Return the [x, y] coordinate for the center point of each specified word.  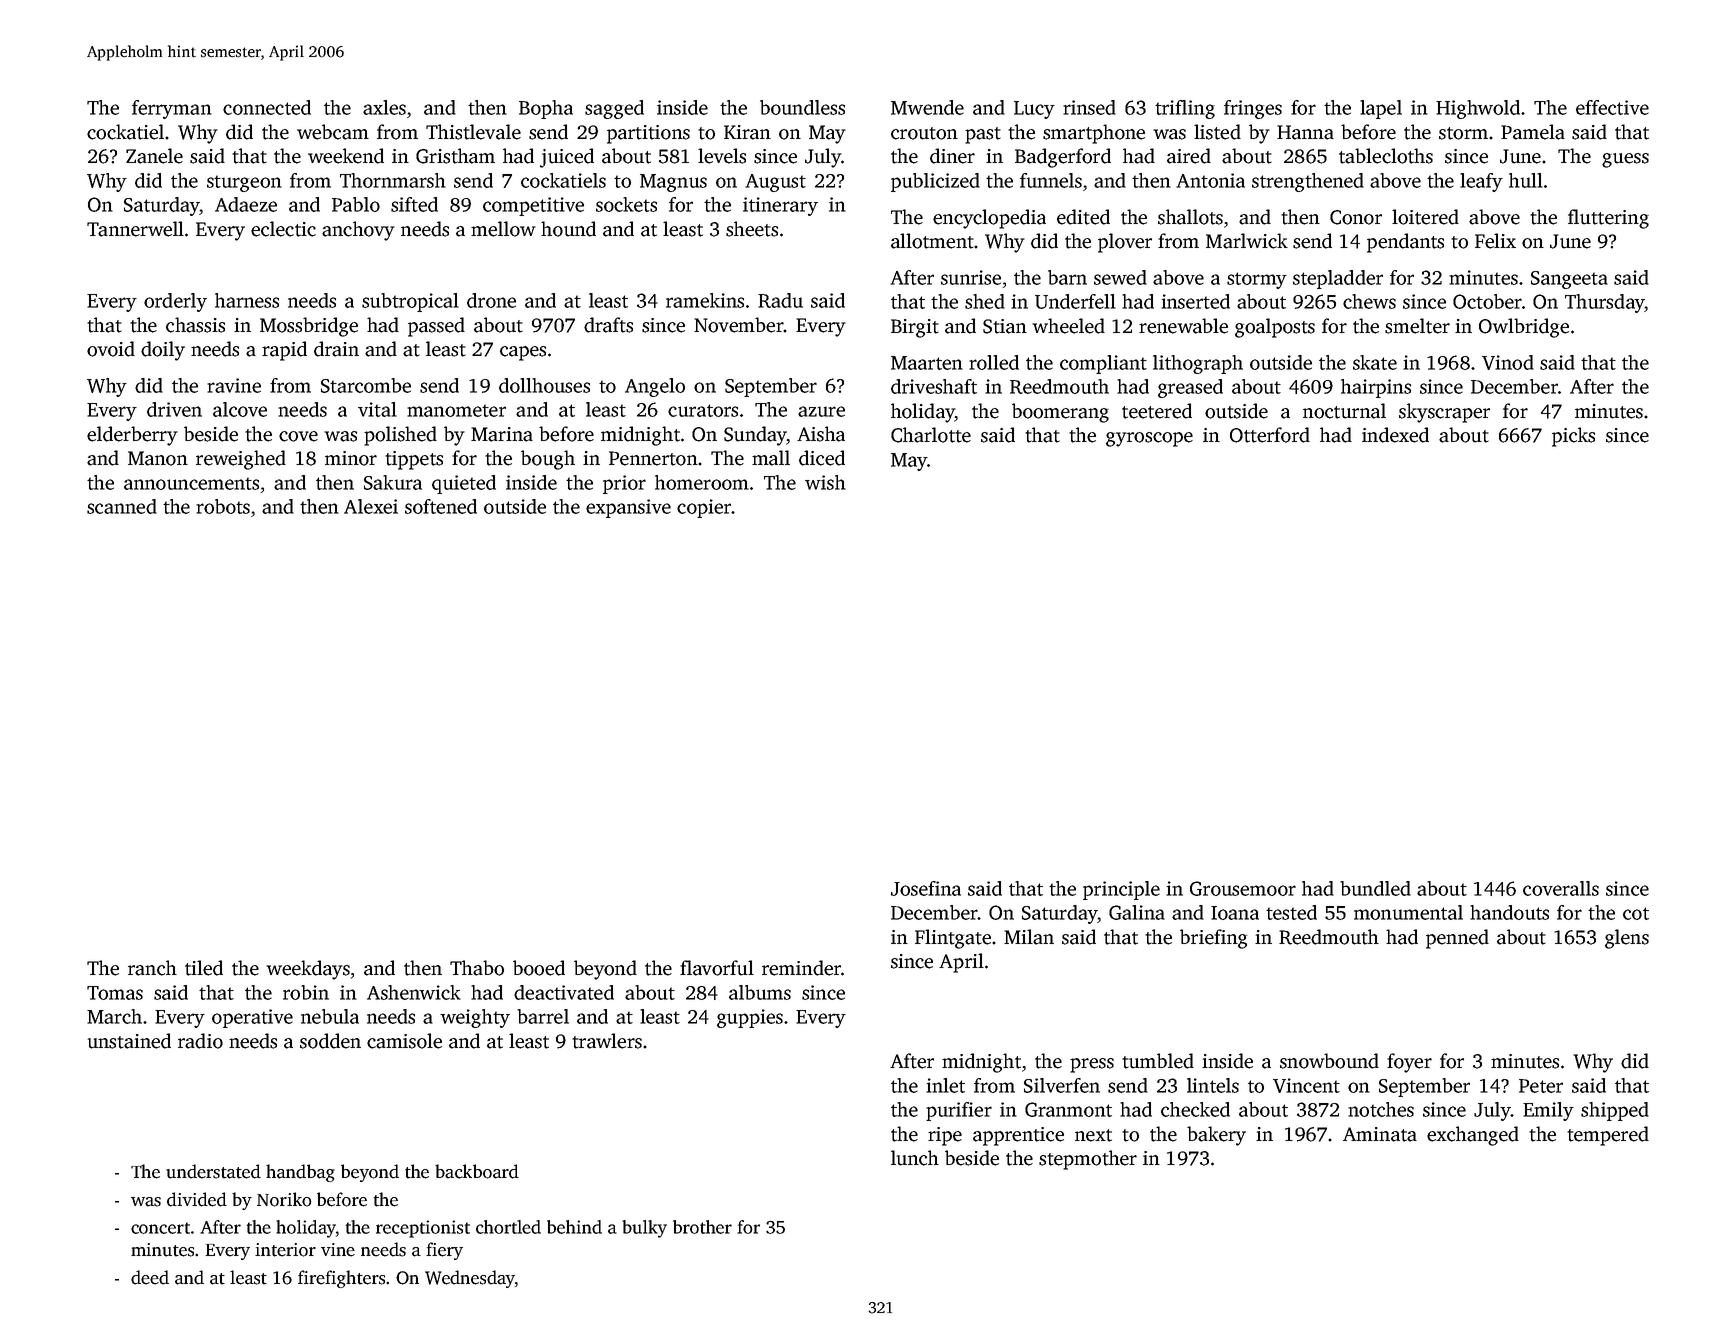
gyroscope [1149, 439]
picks [1573, 437]
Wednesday [470, 1279]
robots [223, 506]
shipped [1615, 1111]
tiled [204, 968]
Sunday [755, 436]
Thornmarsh [393, 180]
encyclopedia [989, 219]
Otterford [1270, 435]
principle [1121, 890]
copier [704, 508]
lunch [915, 1158]
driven [174, 409]
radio [200, 1041]
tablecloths [1386, 156]
